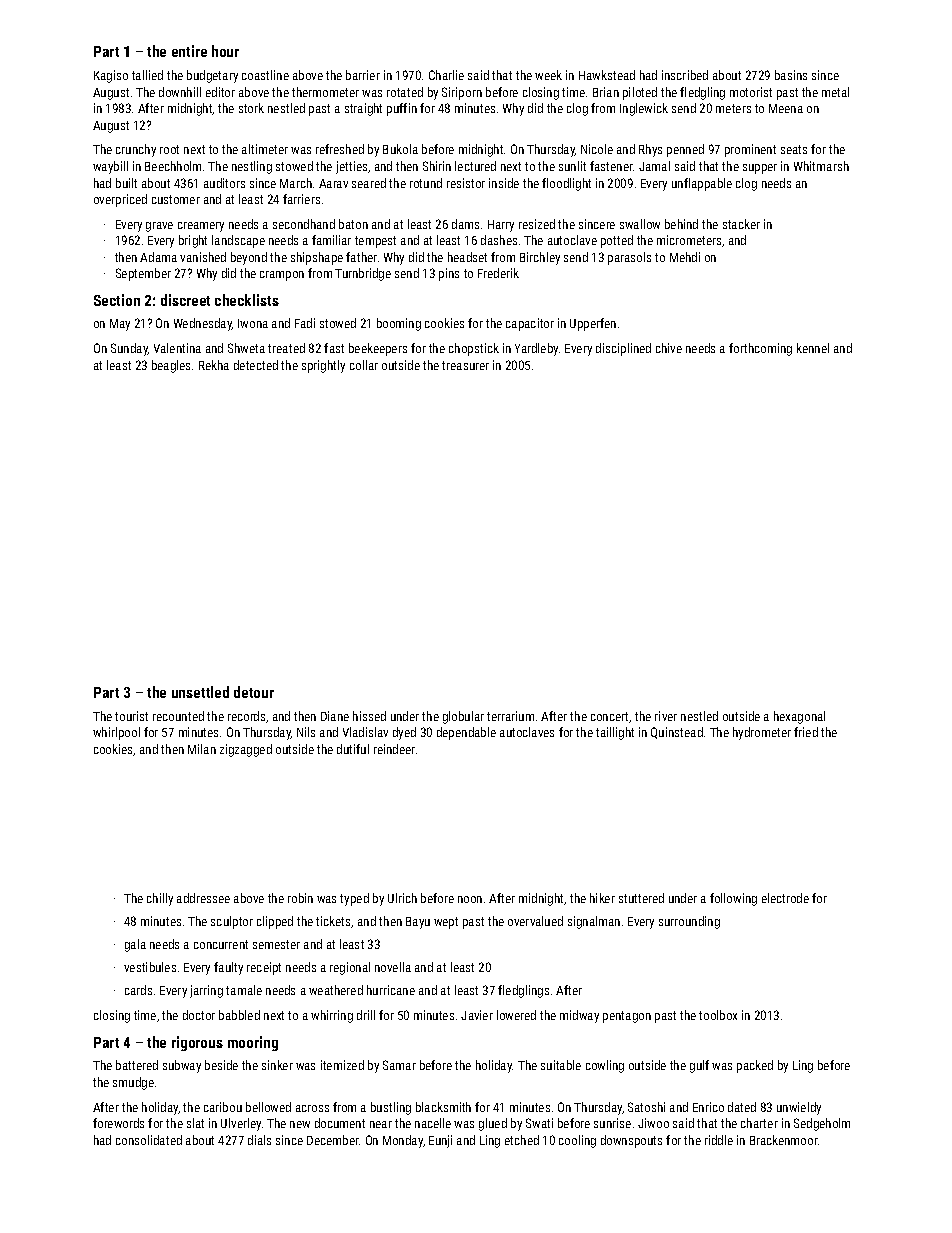 Image resolution: width=952 pixels, height=1233 pixels. What do you see at coordinates (806, 732) in the screenshot?
I see `fried` at bounding box center [806, 732].
